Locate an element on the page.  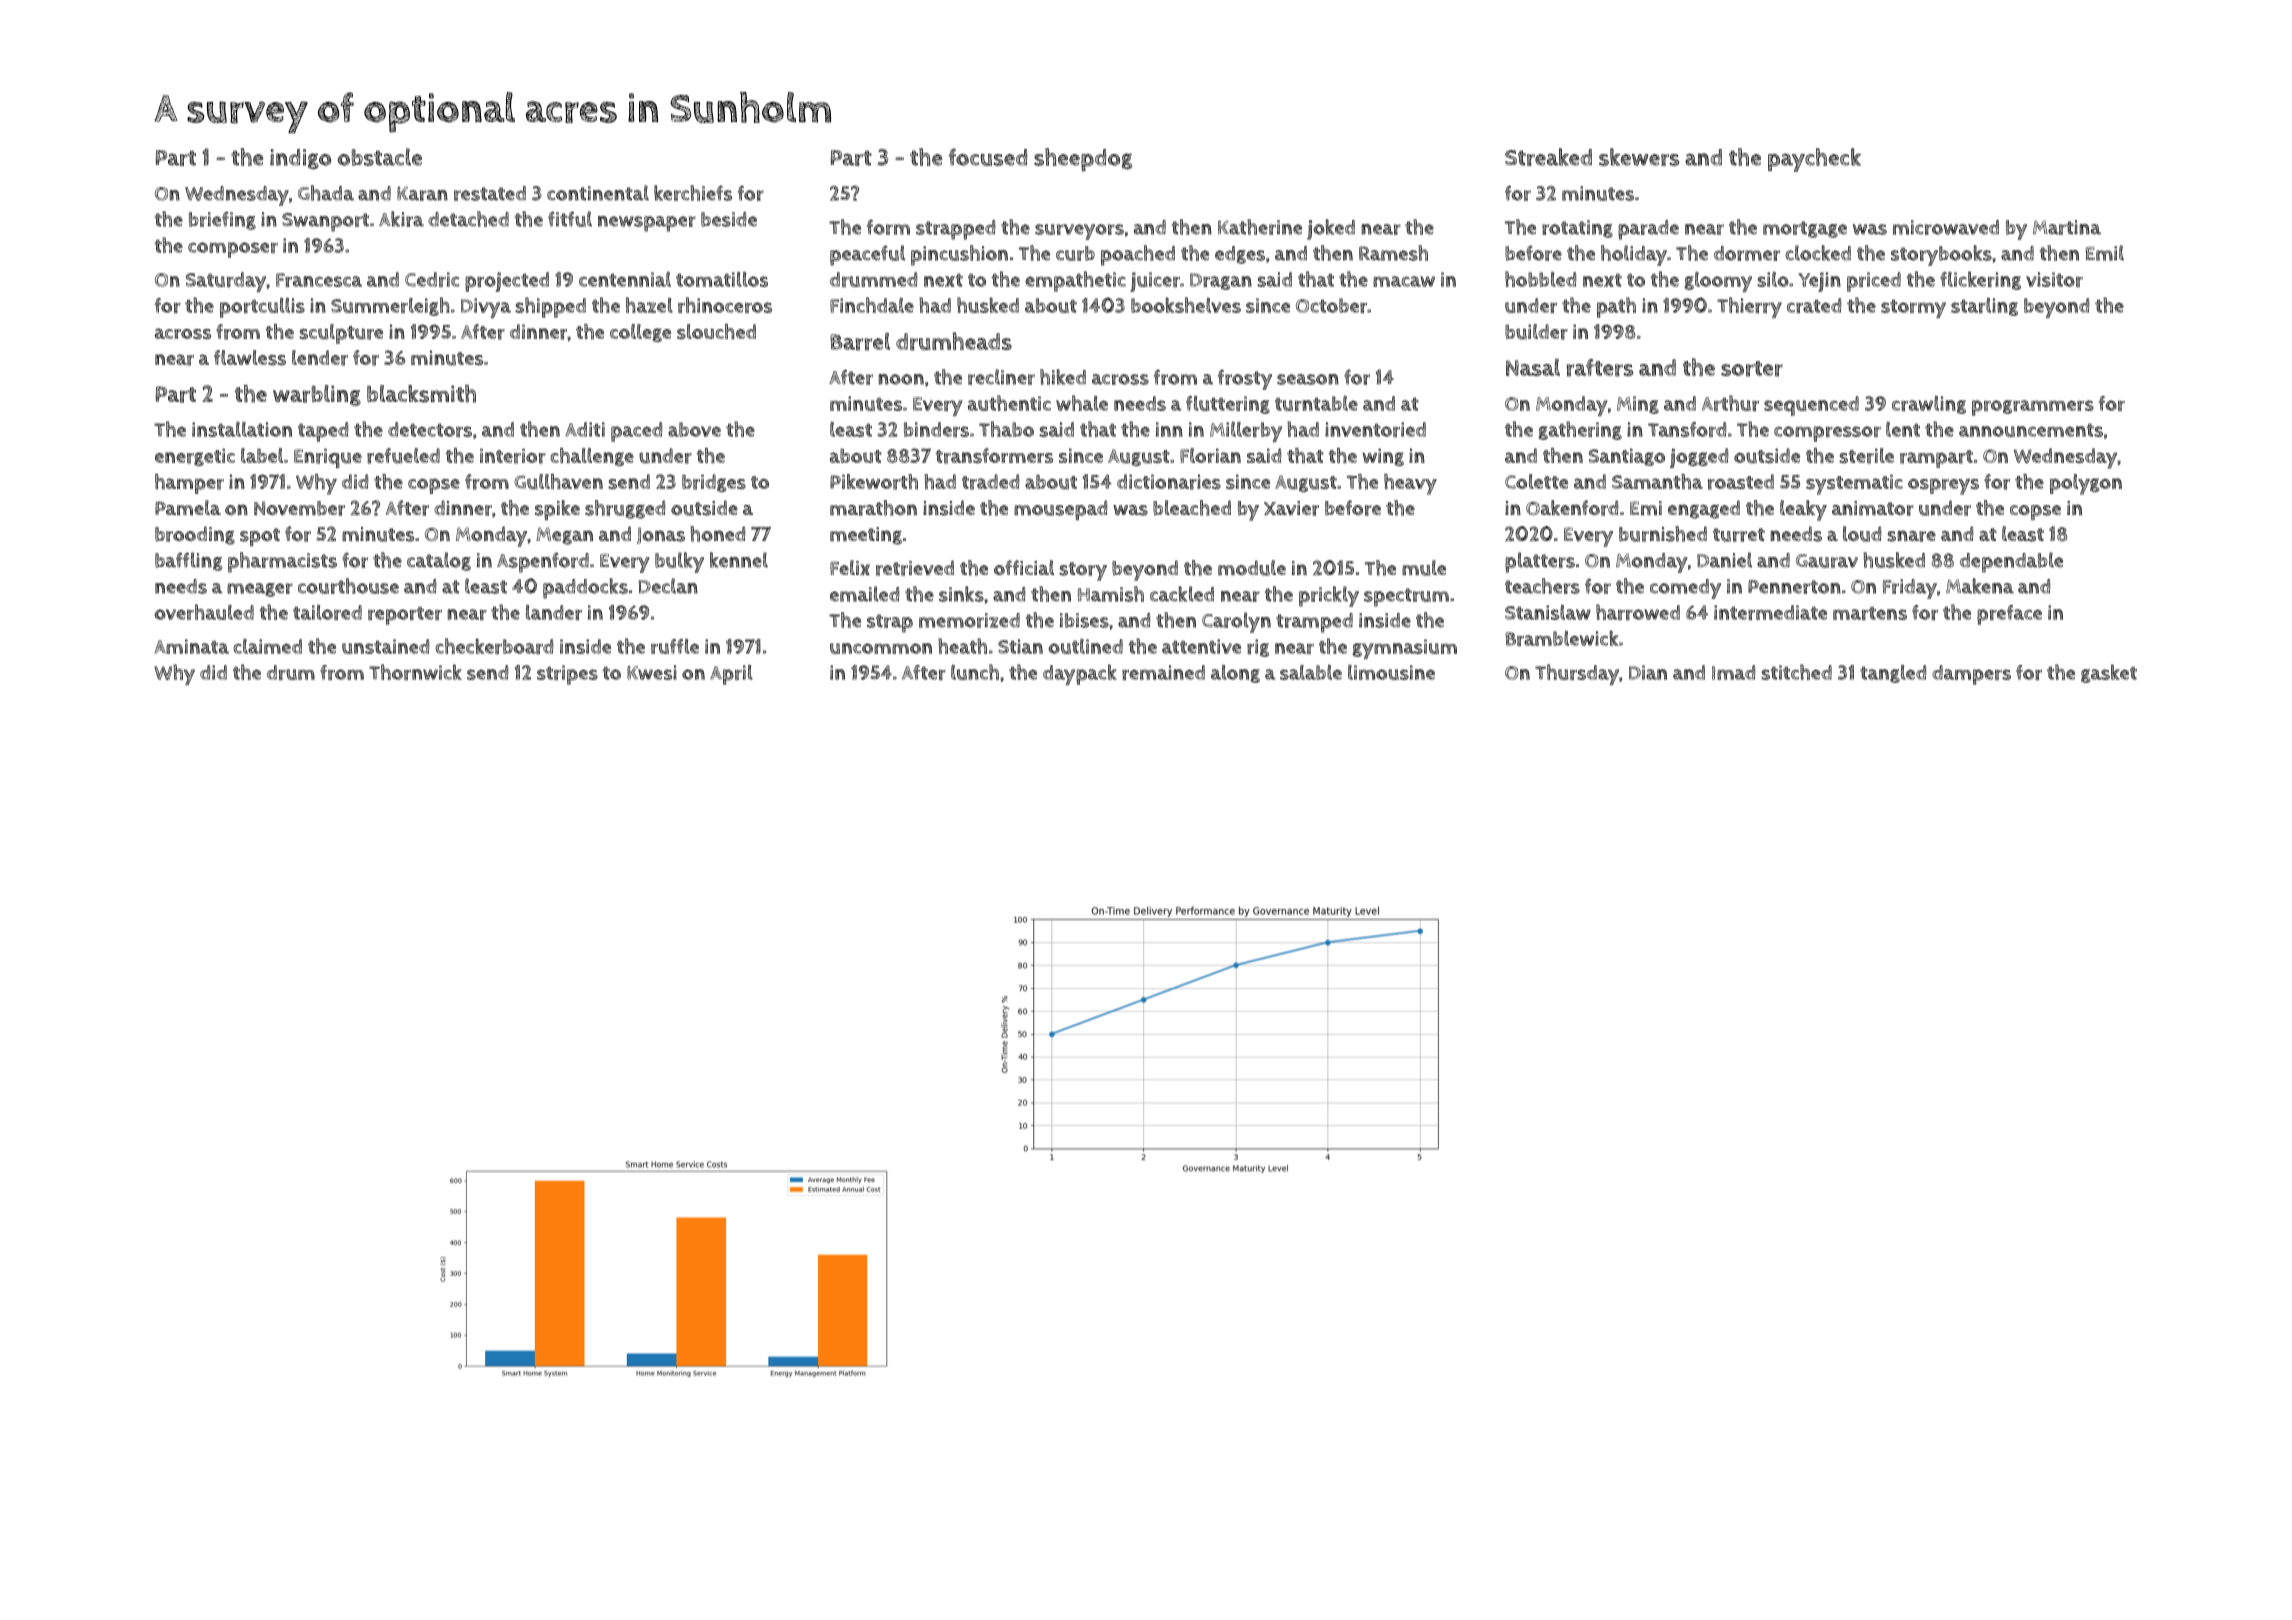
skewers is located at coordinates (1639, 157).
